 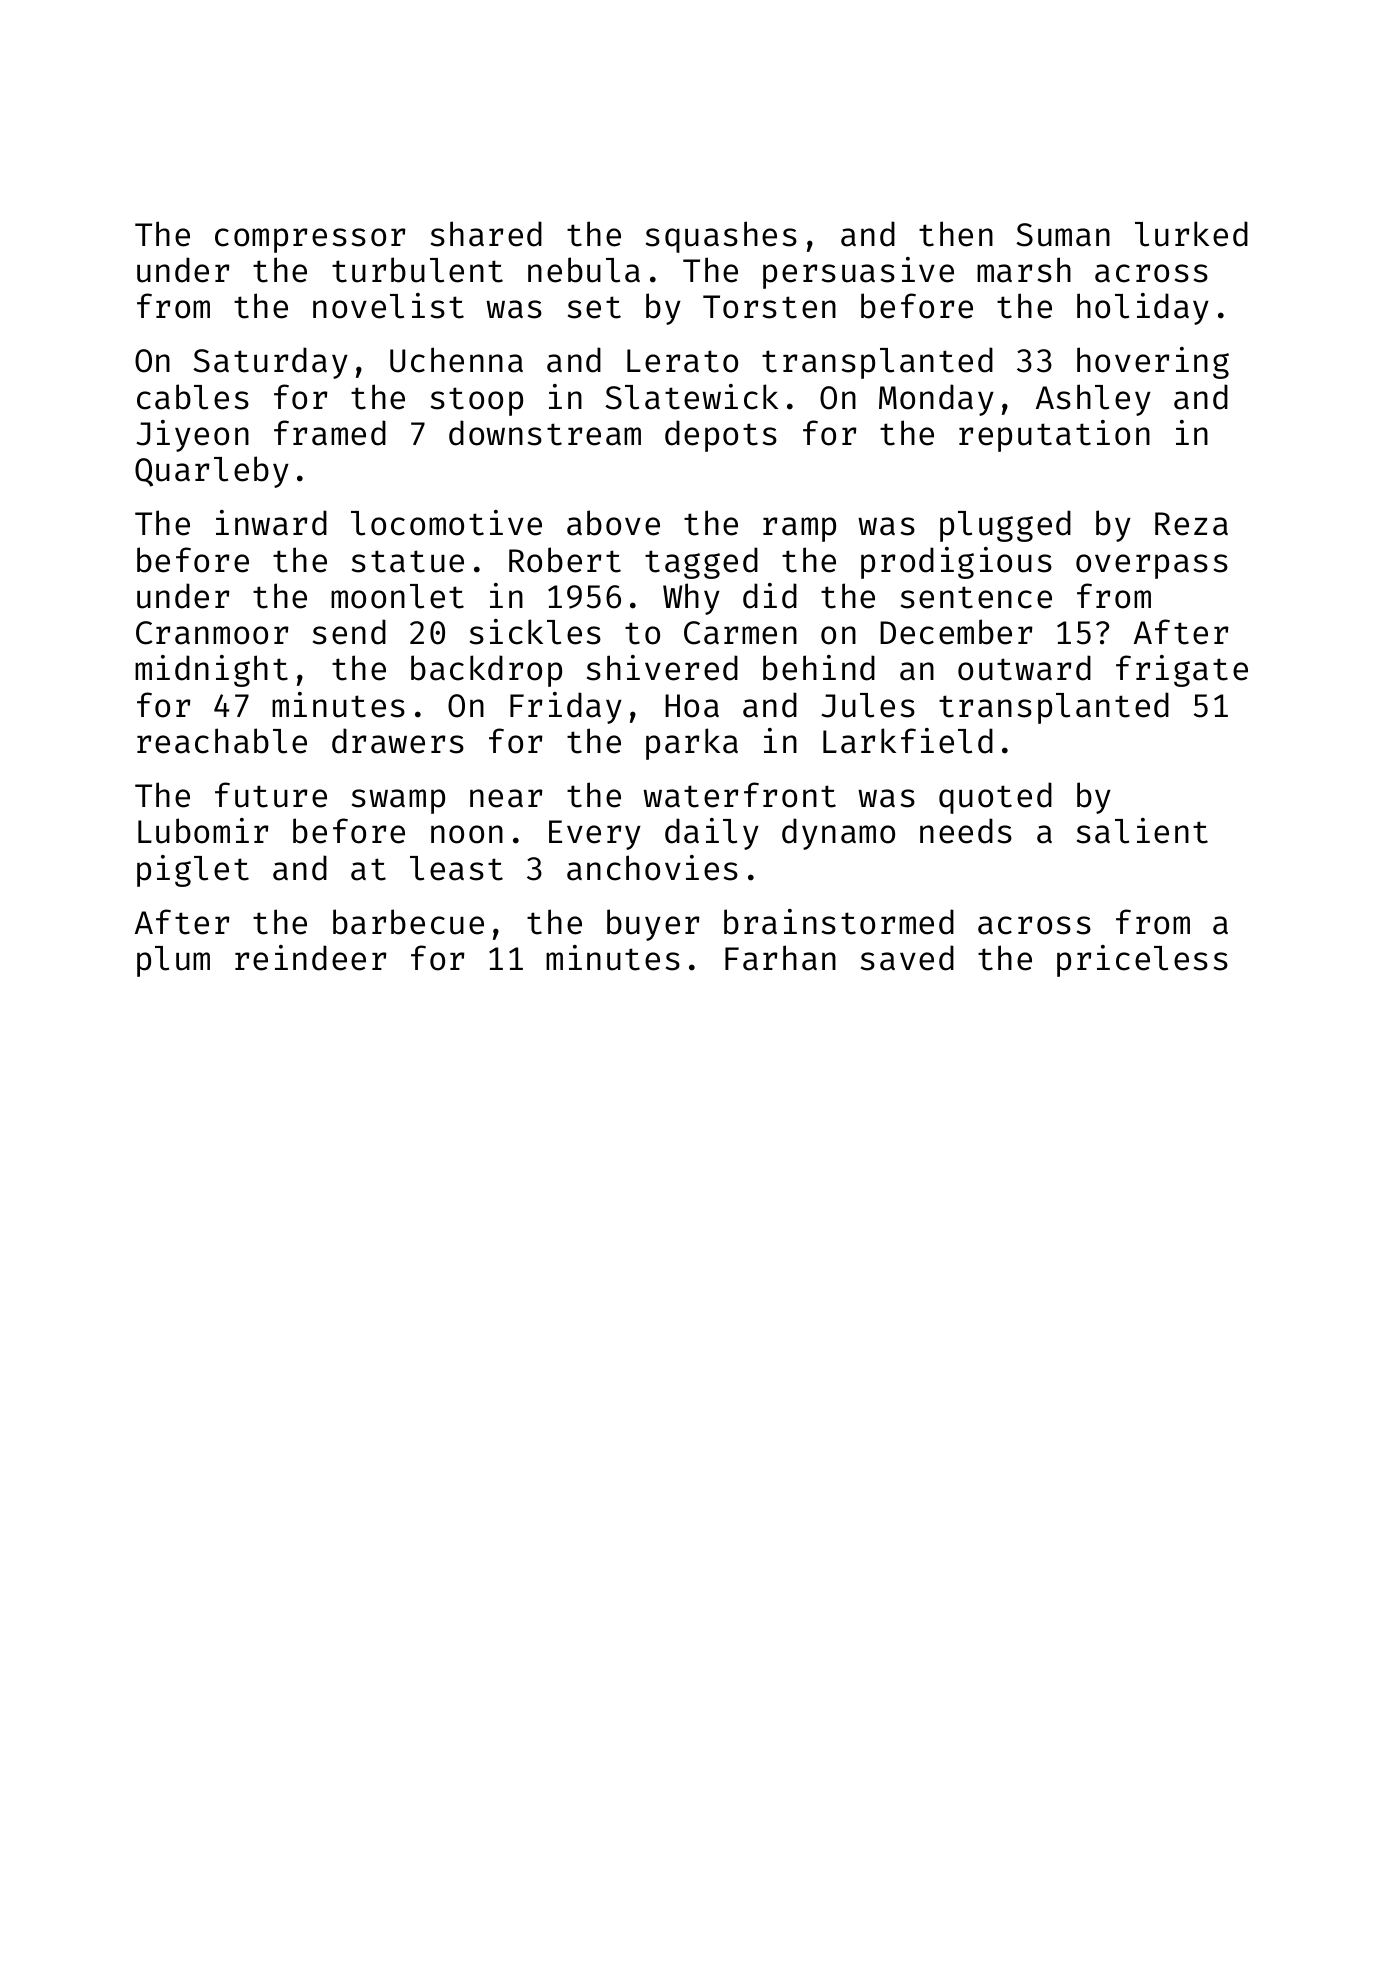 I want to click on reindeer, so click(x=310, y=958).
